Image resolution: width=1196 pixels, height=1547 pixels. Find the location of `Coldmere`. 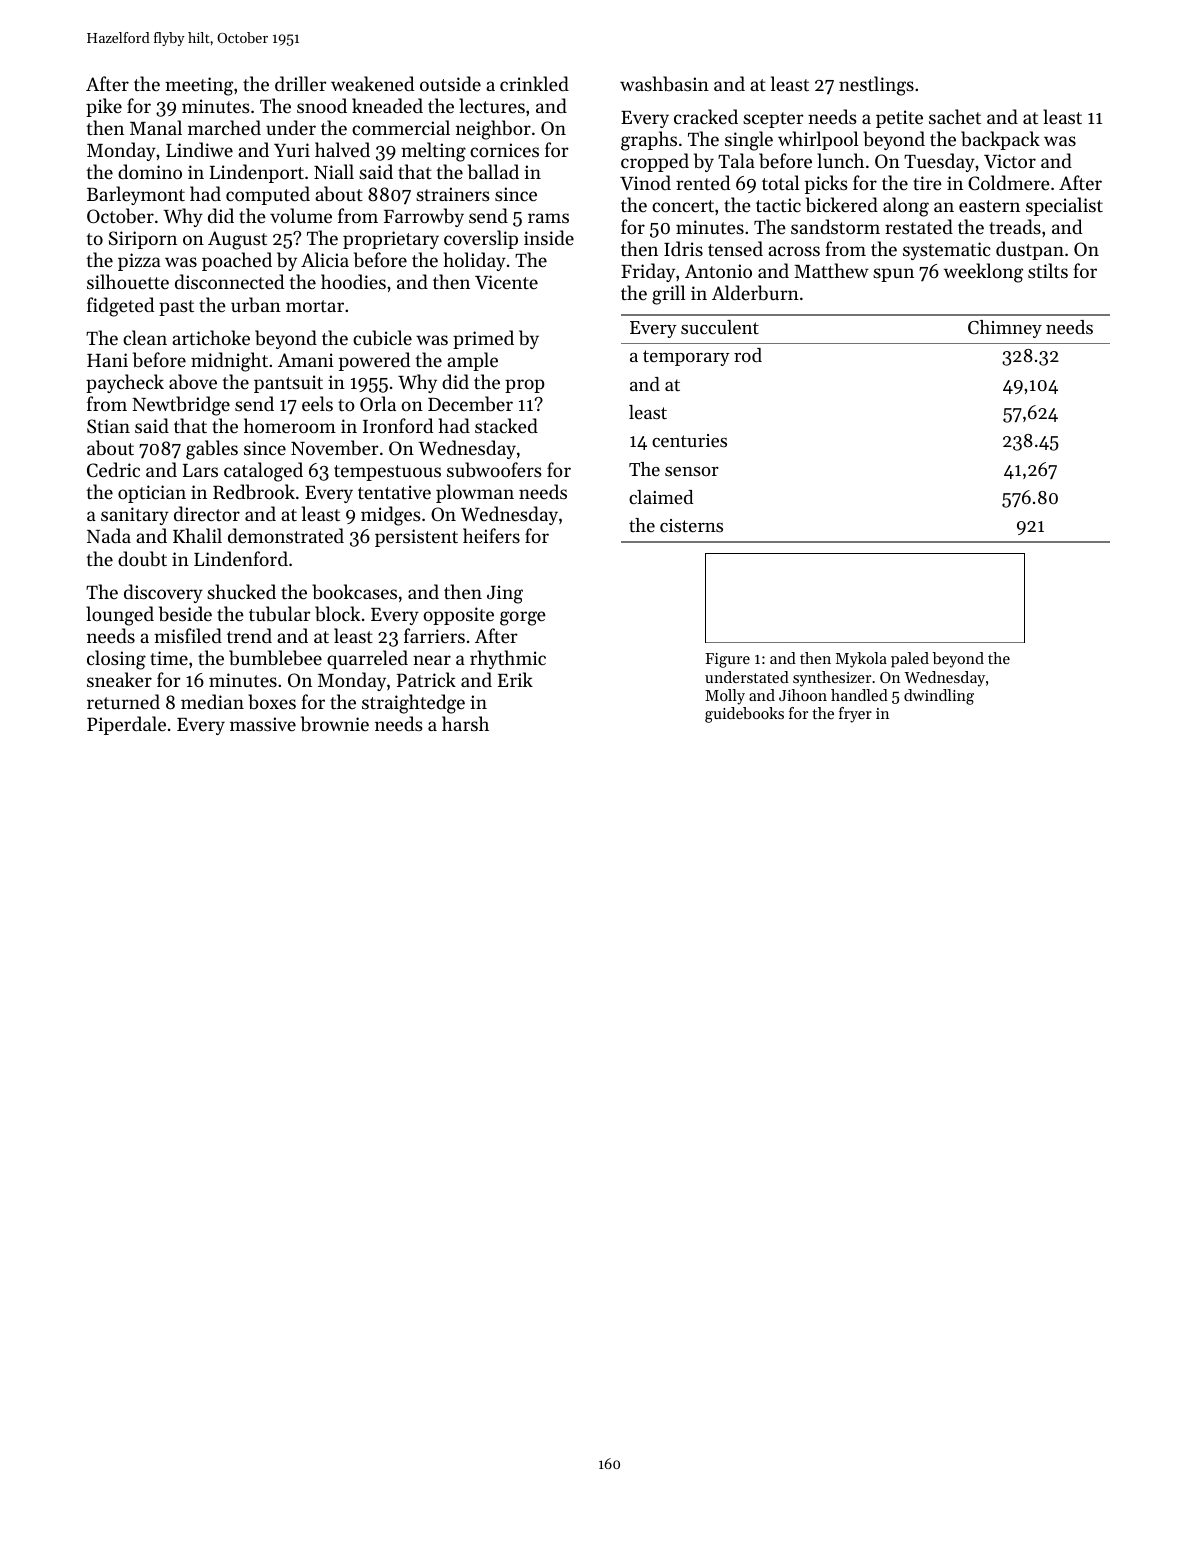

Coldmere is located at coordinates (1009, 182).
